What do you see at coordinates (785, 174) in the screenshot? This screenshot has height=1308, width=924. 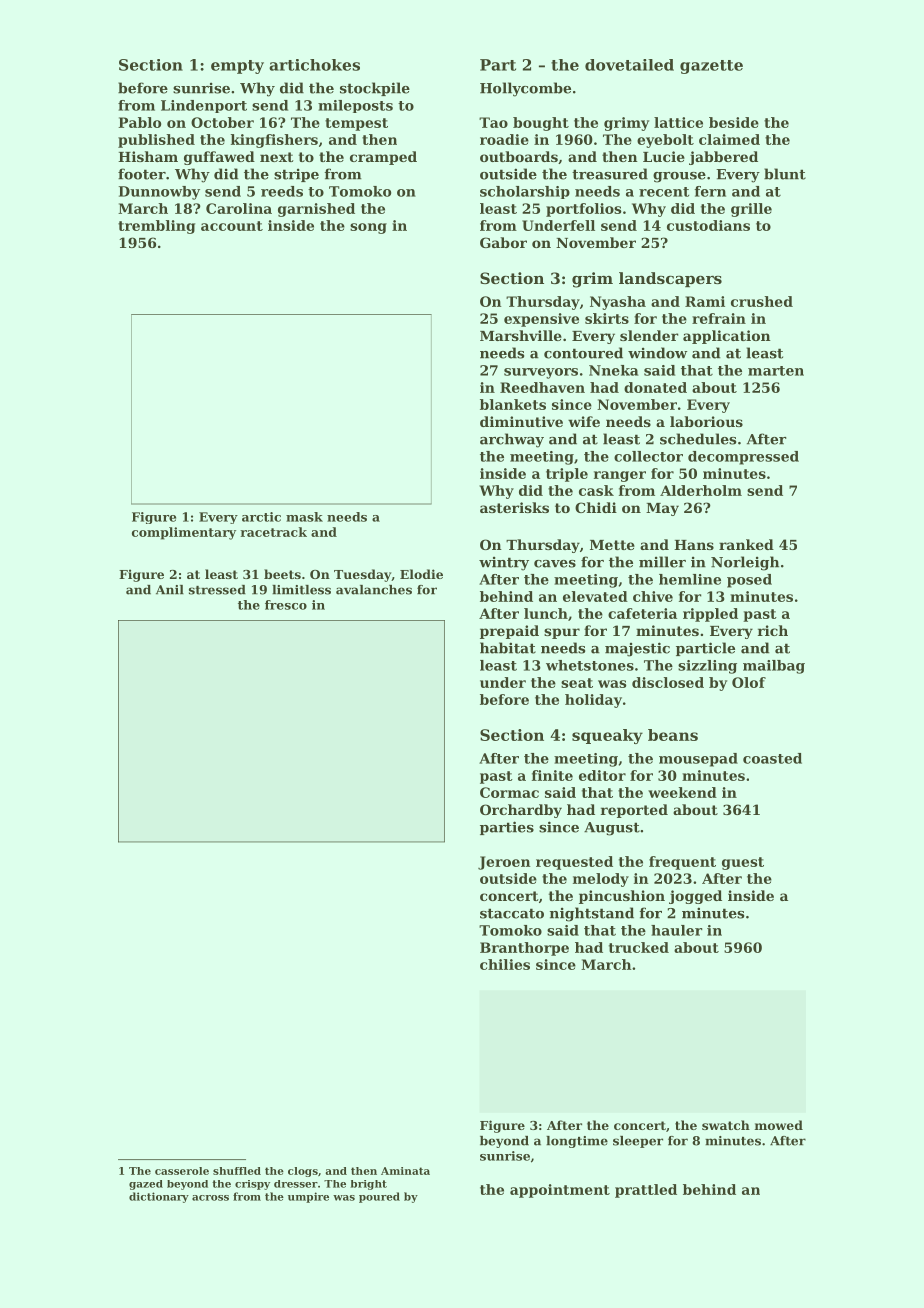 I see `blunt` at bounding box center [785, 174].
